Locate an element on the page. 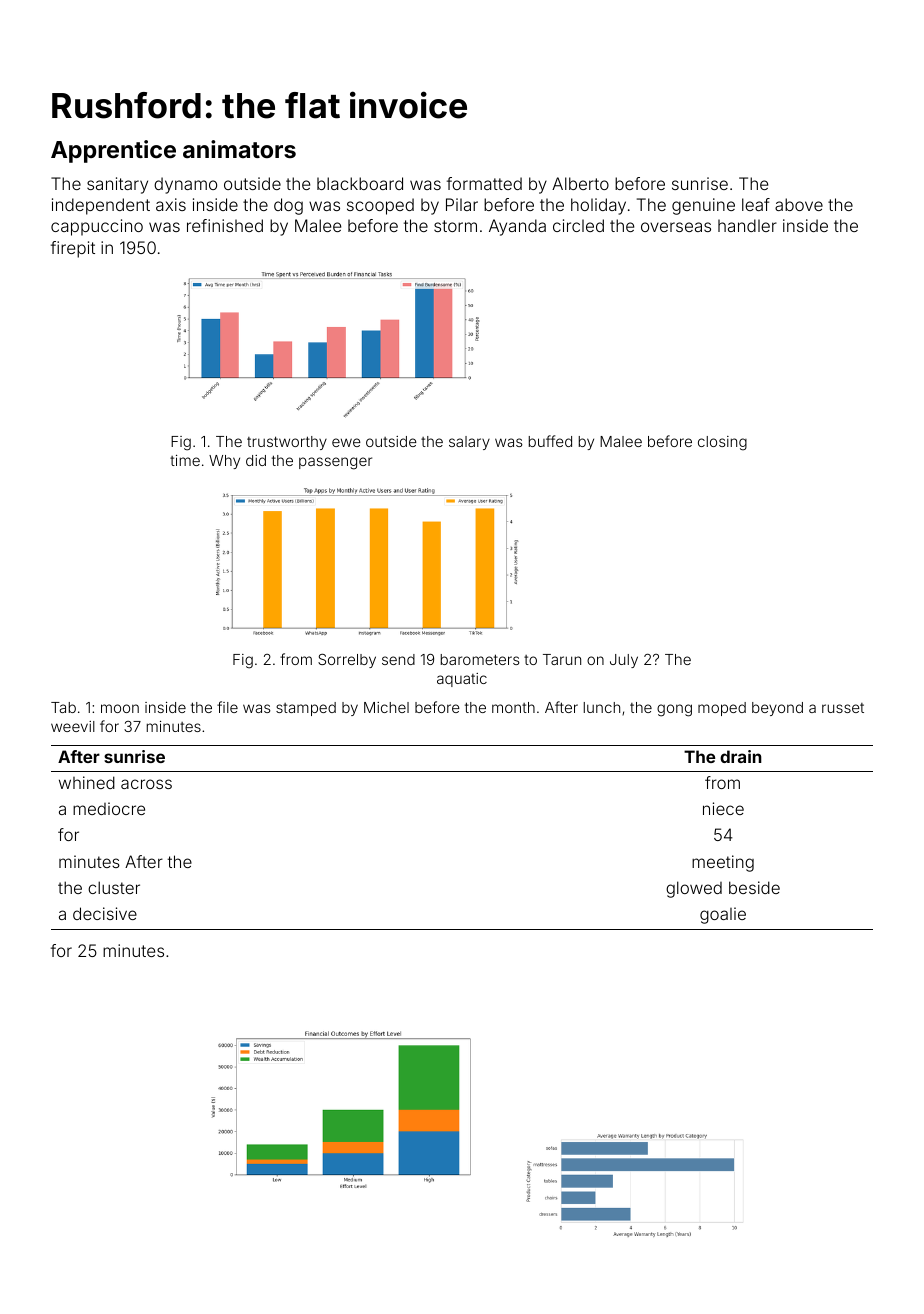 The height and width of the page is (1314, 924). closing is located at coordinates (722, 443).
